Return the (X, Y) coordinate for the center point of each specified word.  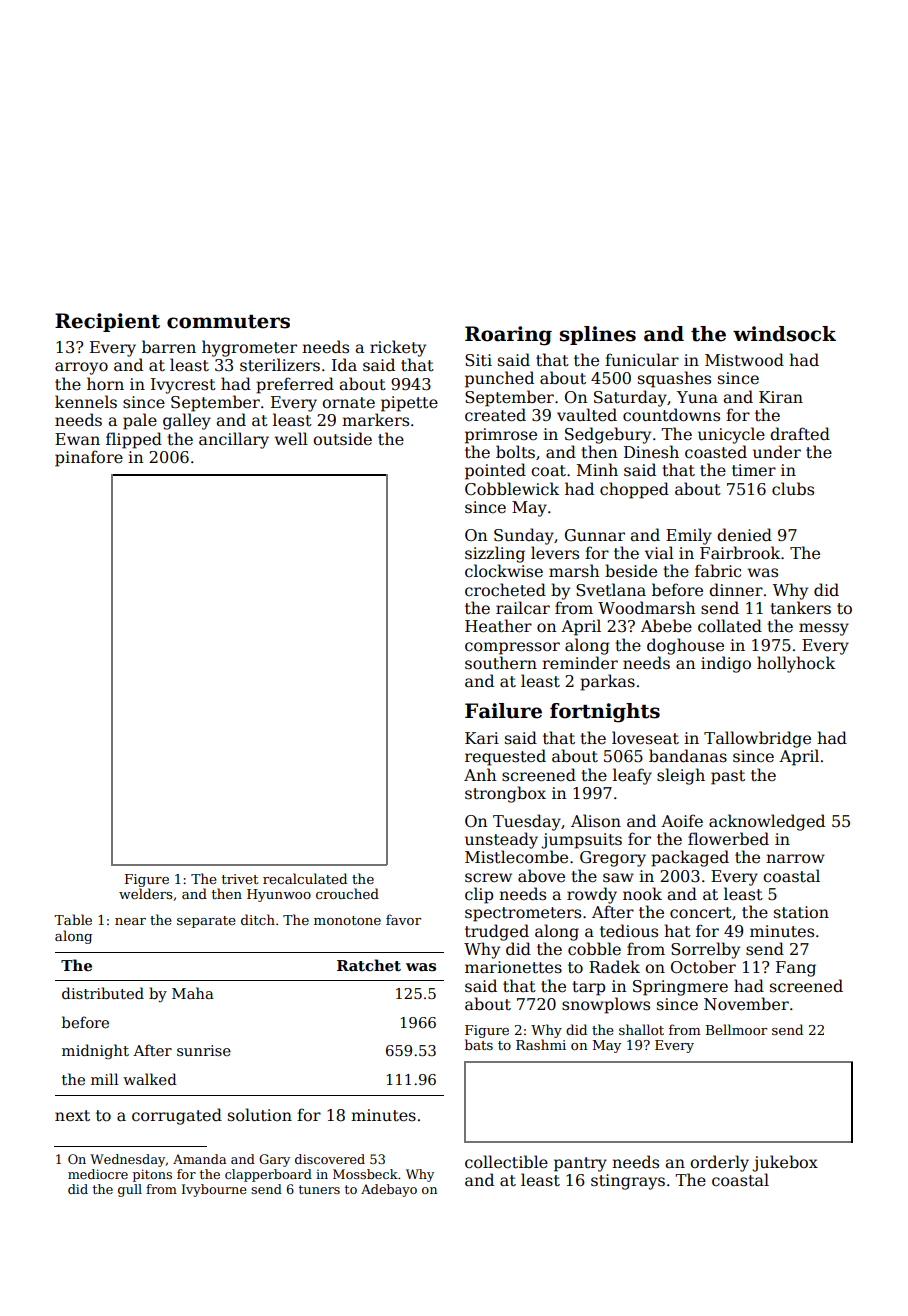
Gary (274, 1160)
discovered (330, 1159)
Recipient (107, 322)
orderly (719, 1163)
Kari (482, 738)
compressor (512, 648)
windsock (784, 334)
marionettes (513, 967)
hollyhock (796, 664)
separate (206, 922)
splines (598, 335)
